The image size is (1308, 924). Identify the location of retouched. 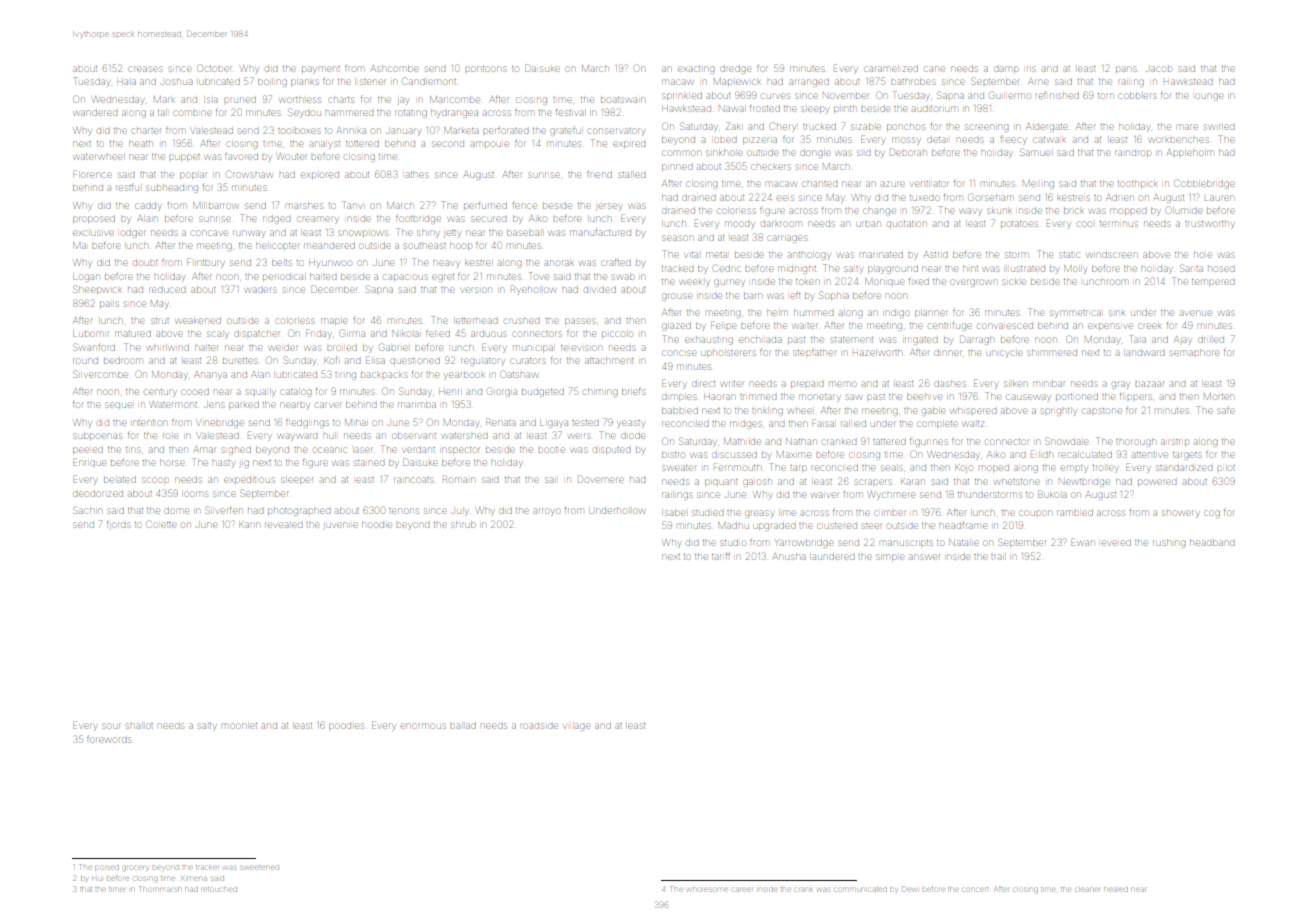
(219, 889).
